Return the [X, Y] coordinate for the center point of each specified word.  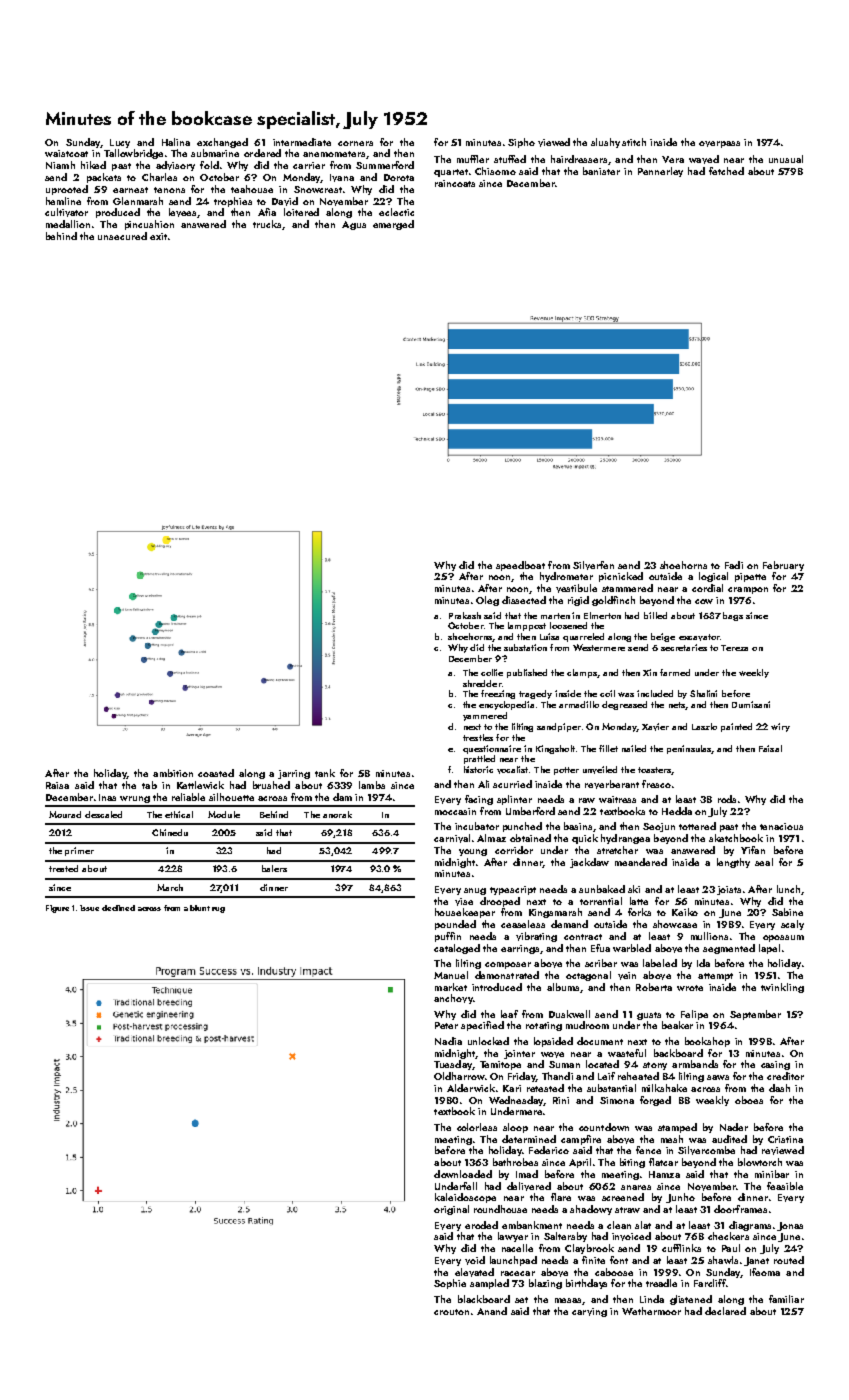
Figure [57, 909]
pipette [750, 577]
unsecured [122, 236]
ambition [173, 773]
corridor [514, 850]
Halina [176, 142]
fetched [726, 171]
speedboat [520, 566]
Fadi [734, 565]
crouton [451, 1312]
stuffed [510, 159]
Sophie [450, 1284]
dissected [524, 600]
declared [725, 1311]
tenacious [781, 826]
